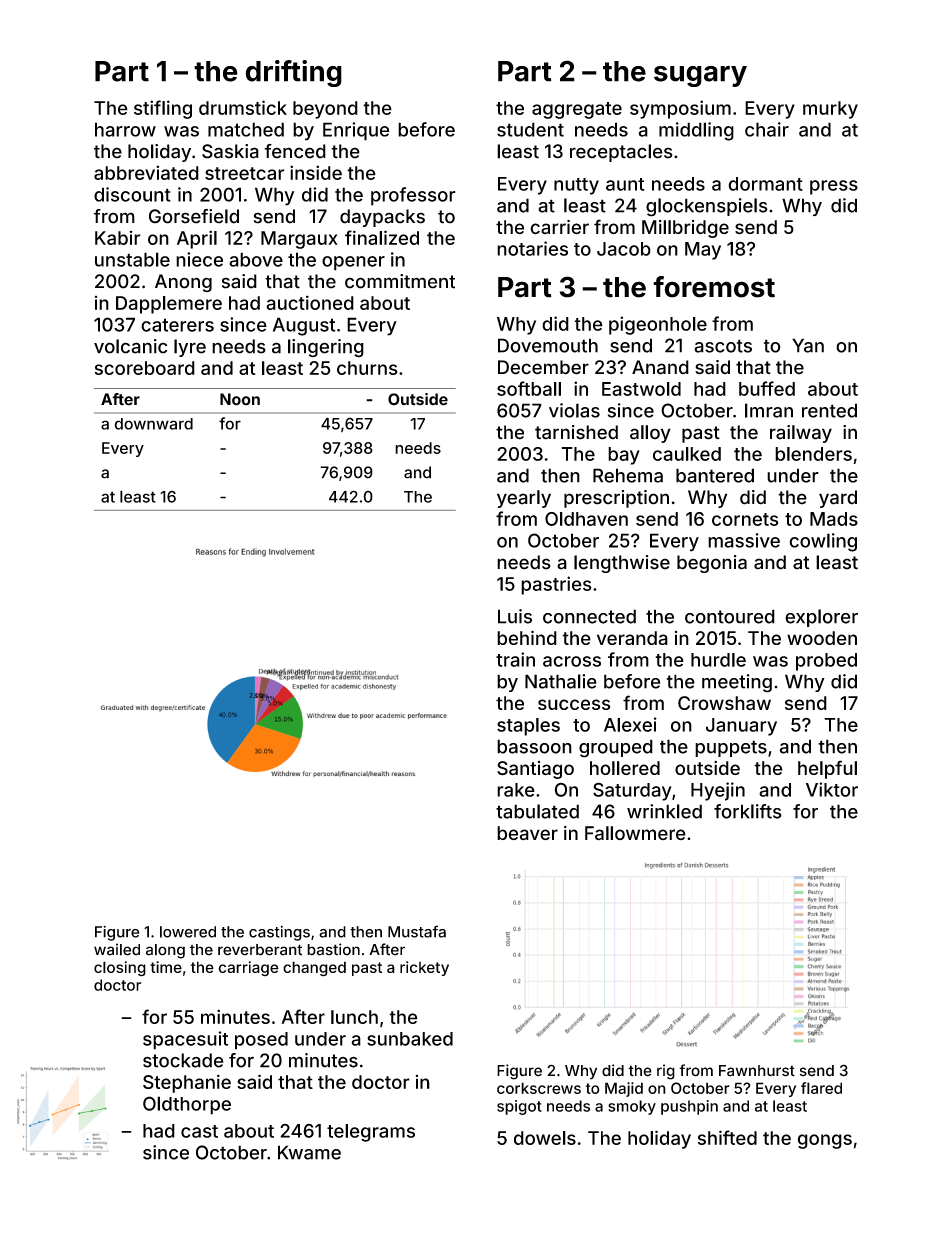 The height and width of the page is (1233, 952). Describe the element at coordinates (748, 811) in the page. I see `forklifts` at that location.
